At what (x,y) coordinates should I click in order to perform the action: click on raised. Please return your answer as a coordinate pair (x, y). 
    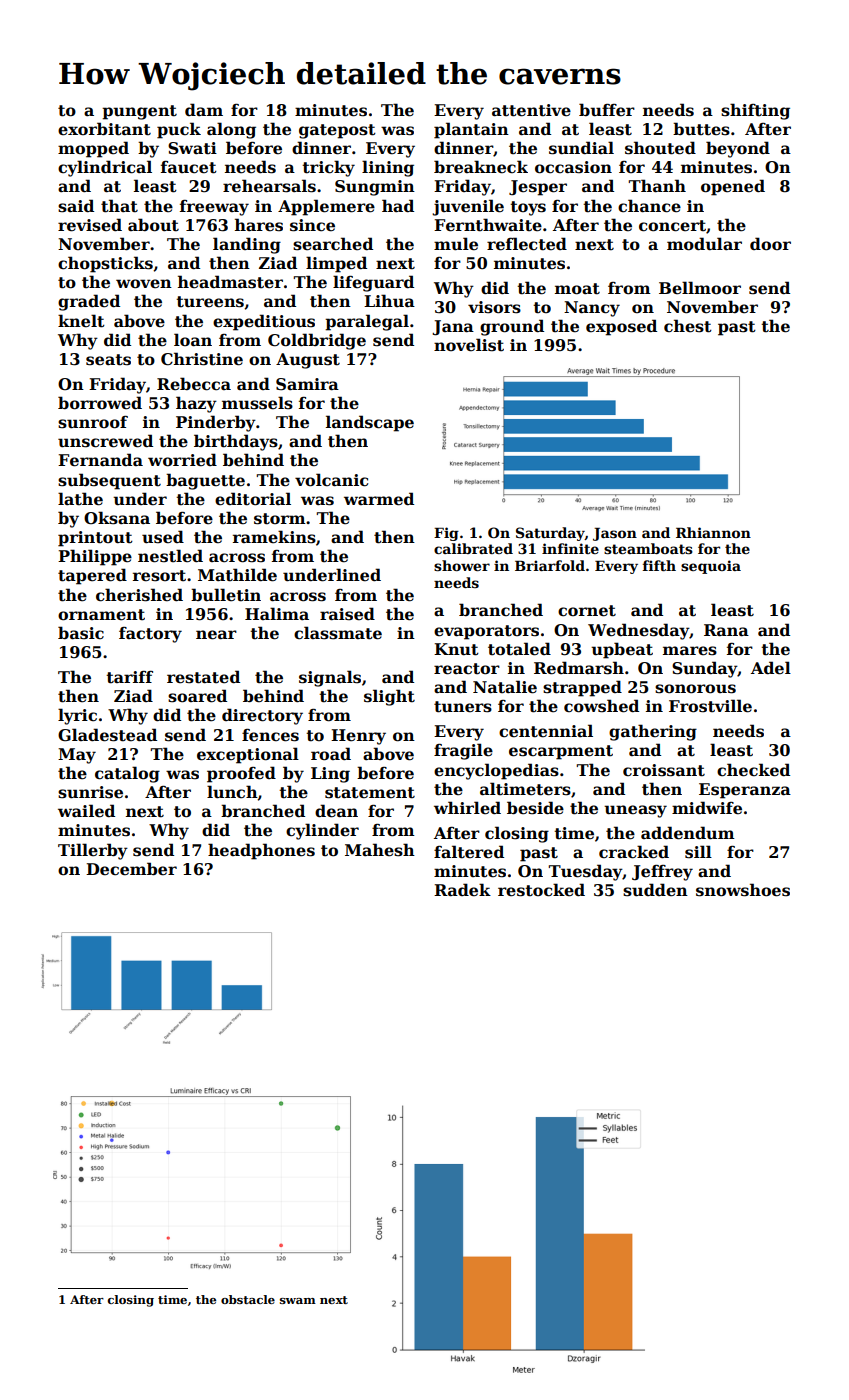
    Looking at the image, I should click on (347, 614).
